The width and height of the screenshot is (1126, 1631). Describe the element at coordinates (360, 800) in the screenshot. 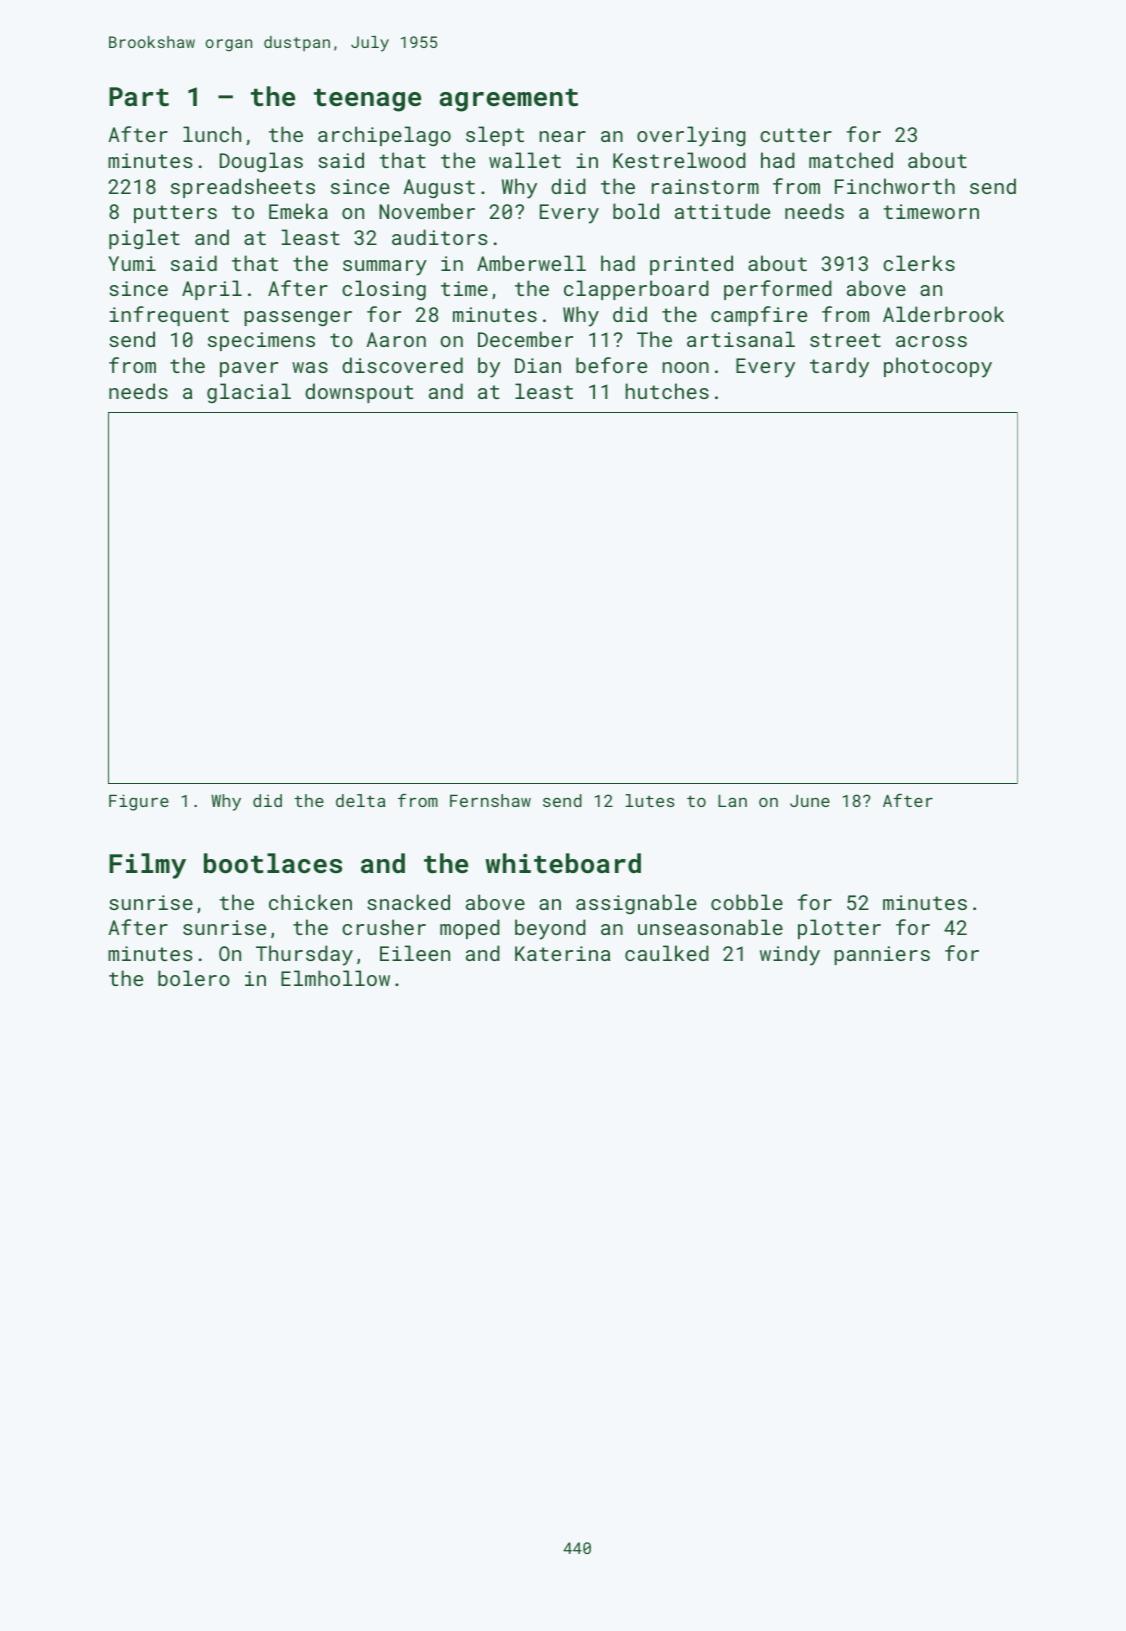

I see `delta` at that location.
